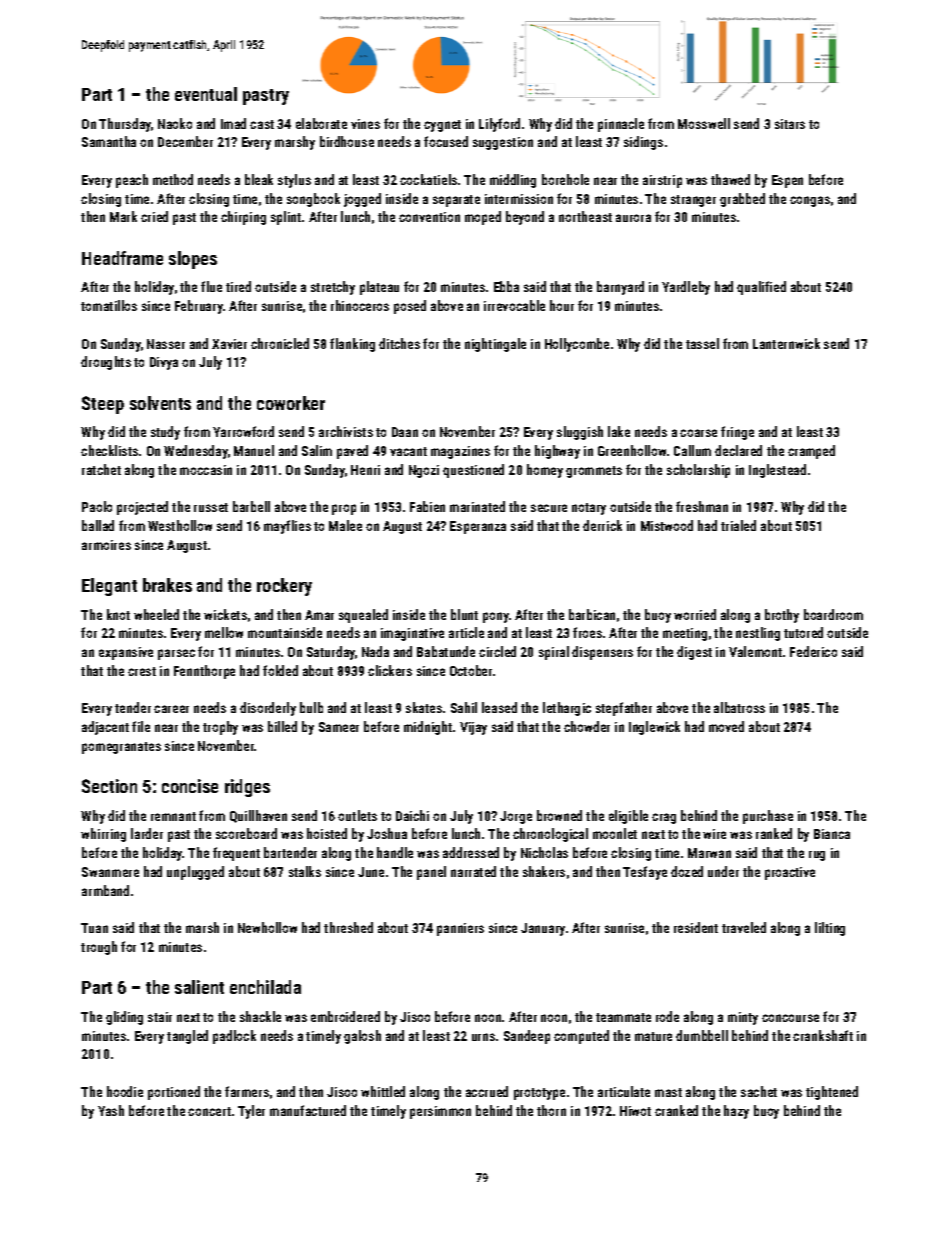 This document has height=1233, width=952. What do you see at coordinates (790, 124) in the document?
I see `sitars` at bounding box center [790, 124].
